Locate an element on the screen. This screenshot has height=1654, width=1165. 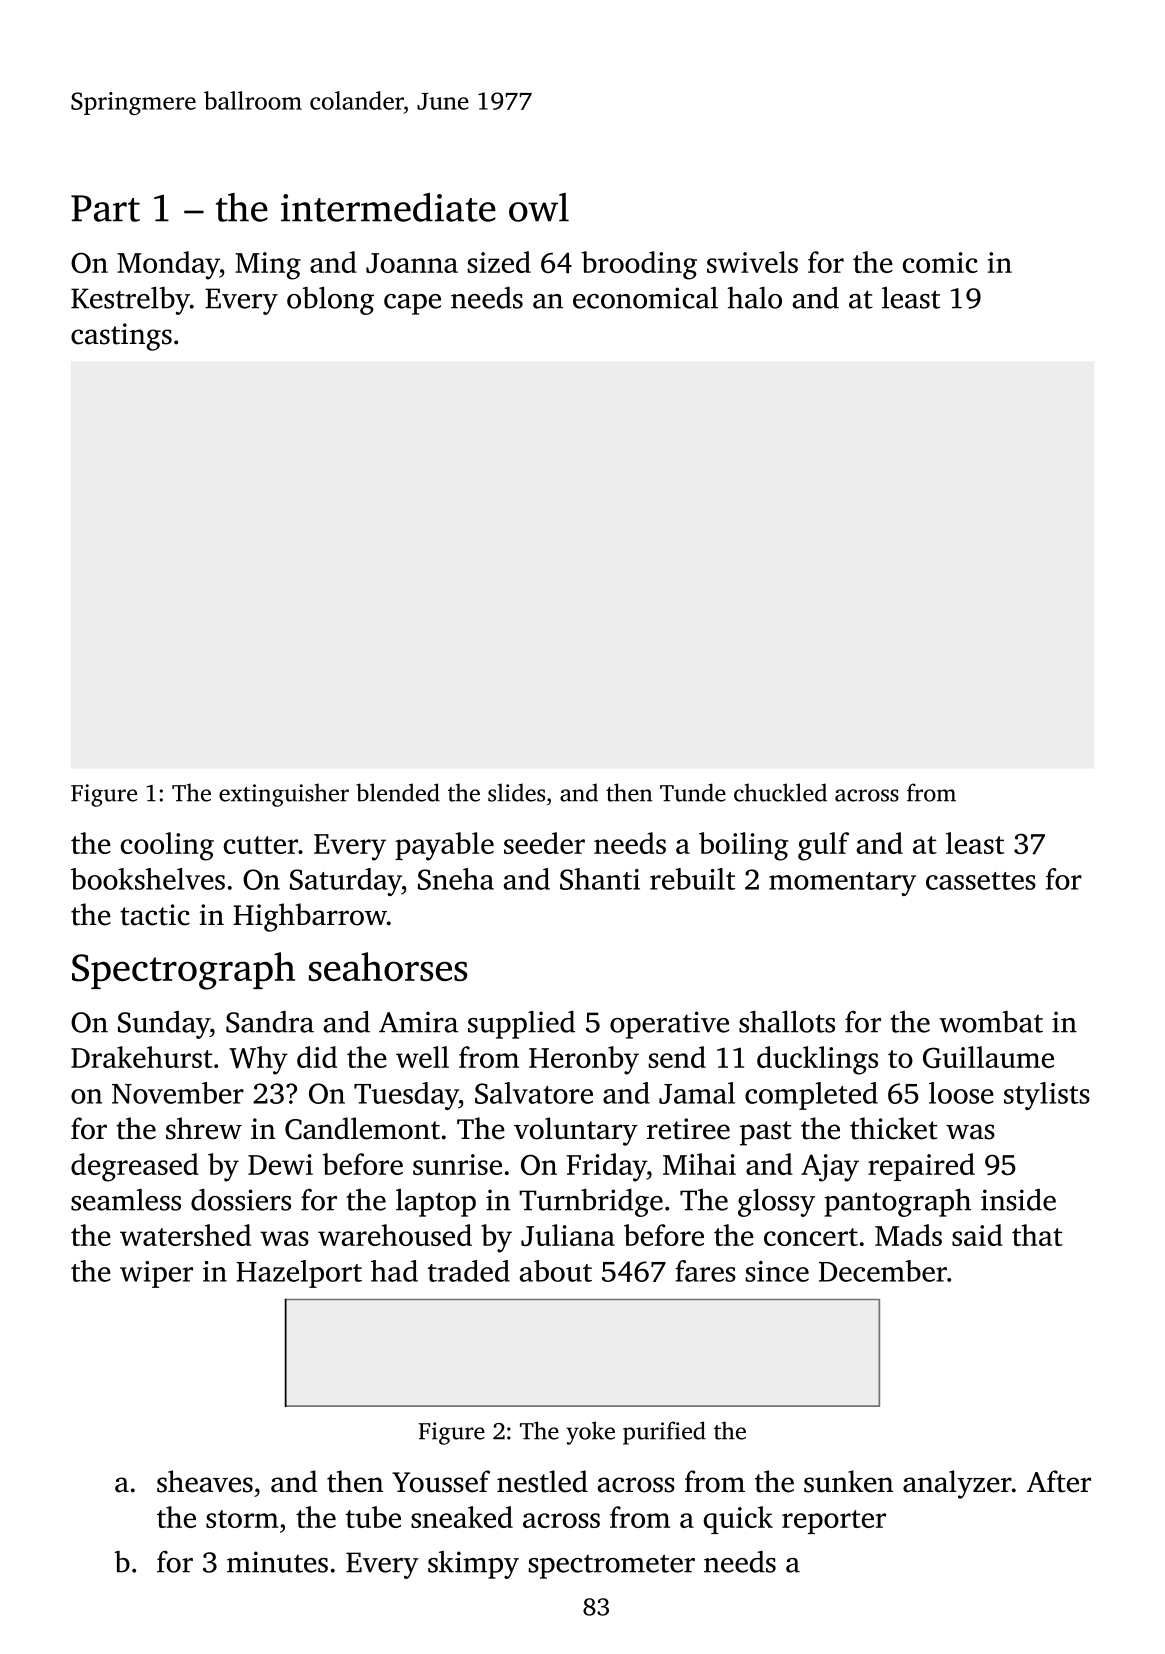
rebuilt is located at coordinates (692, 879).
